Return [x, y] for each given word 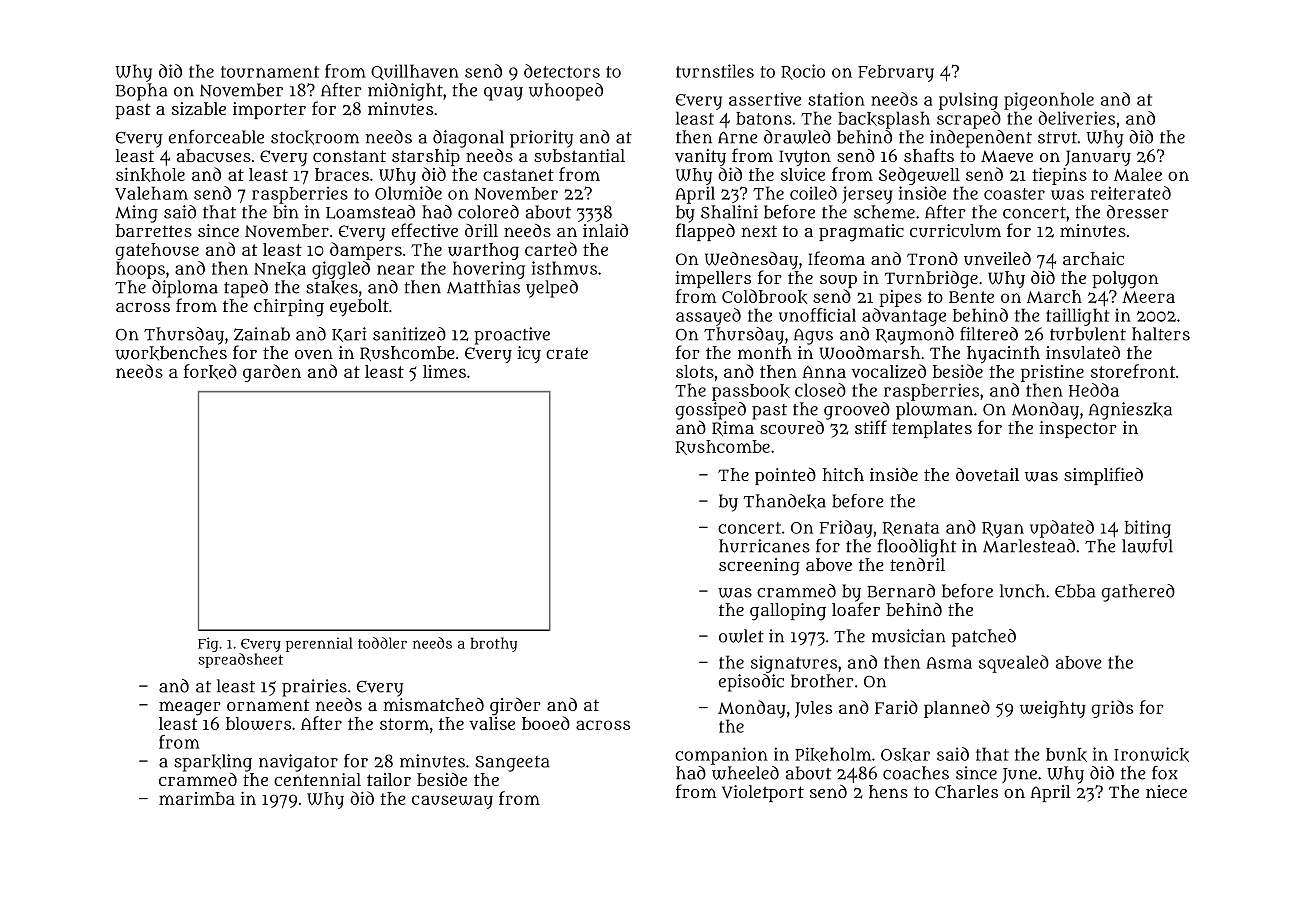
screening [759, 567]
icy [529, 354]
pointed [785, 476]
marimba [197, 798]
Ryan [1003, 530]
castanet [518, 175]
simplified [1103, 476]
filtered [989, 334]
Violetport [763, 793]
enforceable [216, 137]
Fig [208, 644]
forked [210, 371]
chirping [289, 308]
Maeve [1007, 156]
